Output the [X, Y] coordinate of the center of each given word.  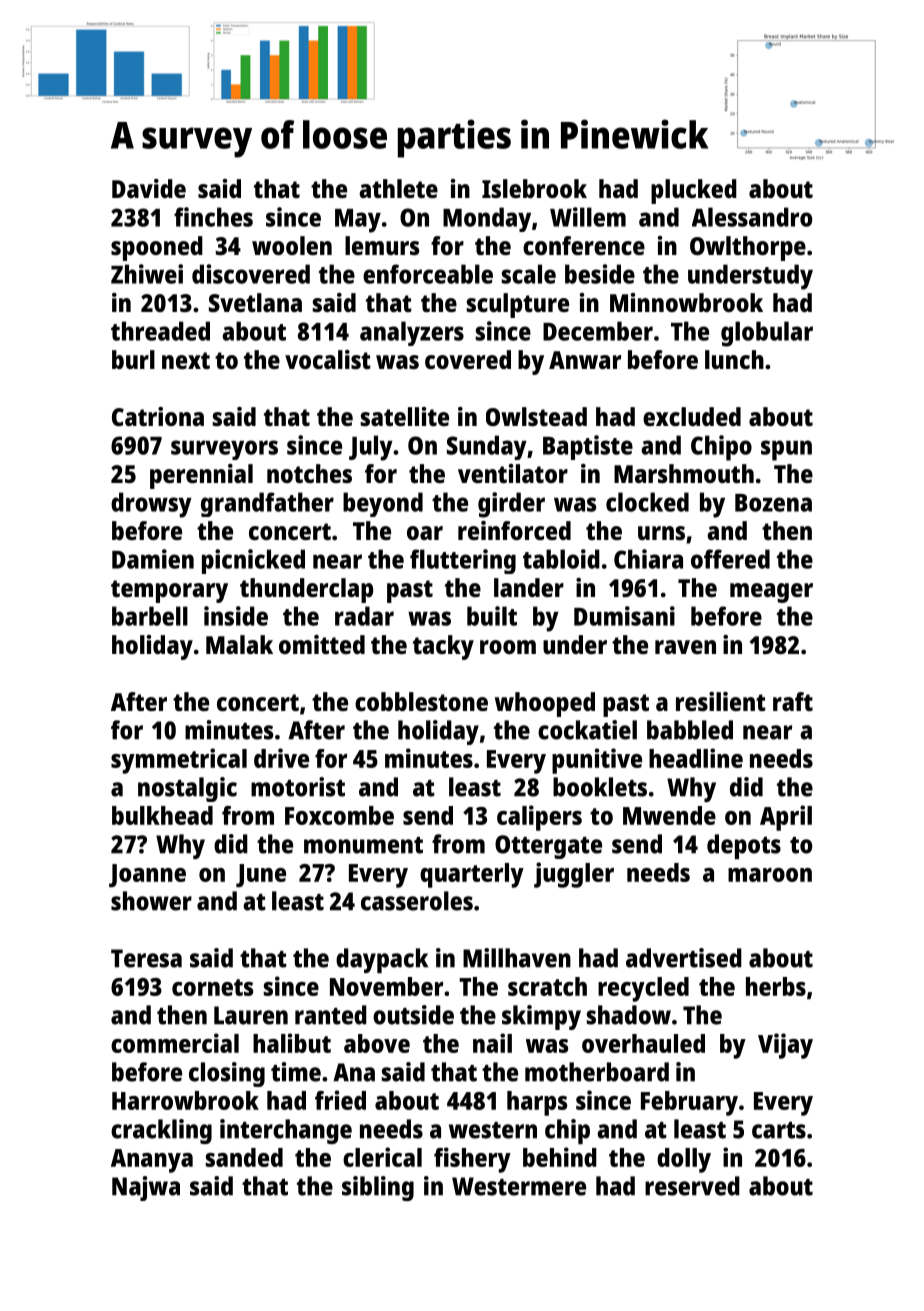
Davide [149, 188]
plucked [694, 191]
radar [364, 616]
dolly [684, 1160]
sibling [378, 1188]
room [508, 647]
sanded [244, 1157]
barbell [150, 616]
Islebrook [534, 188]
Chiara [648, 559]
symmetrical [179, 761]
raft [793, 701]
